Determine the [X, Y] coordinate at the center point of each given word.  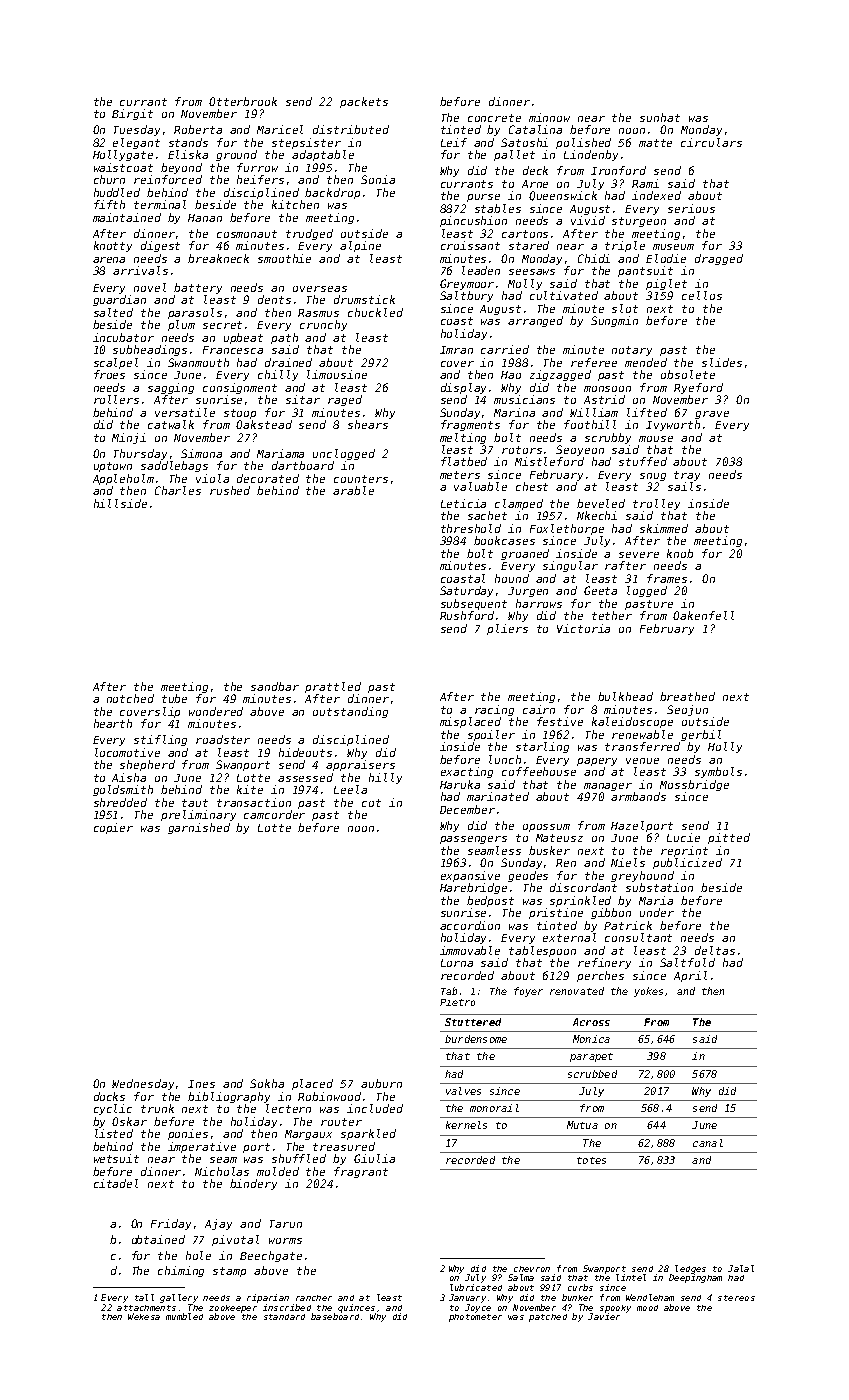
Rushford [467, 615]
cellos [702, 295]
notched [130, 698]
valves [463, 1091]
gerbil [701, 735]
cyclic [113, 1109]
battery [198, 288]
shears [368, 424]
